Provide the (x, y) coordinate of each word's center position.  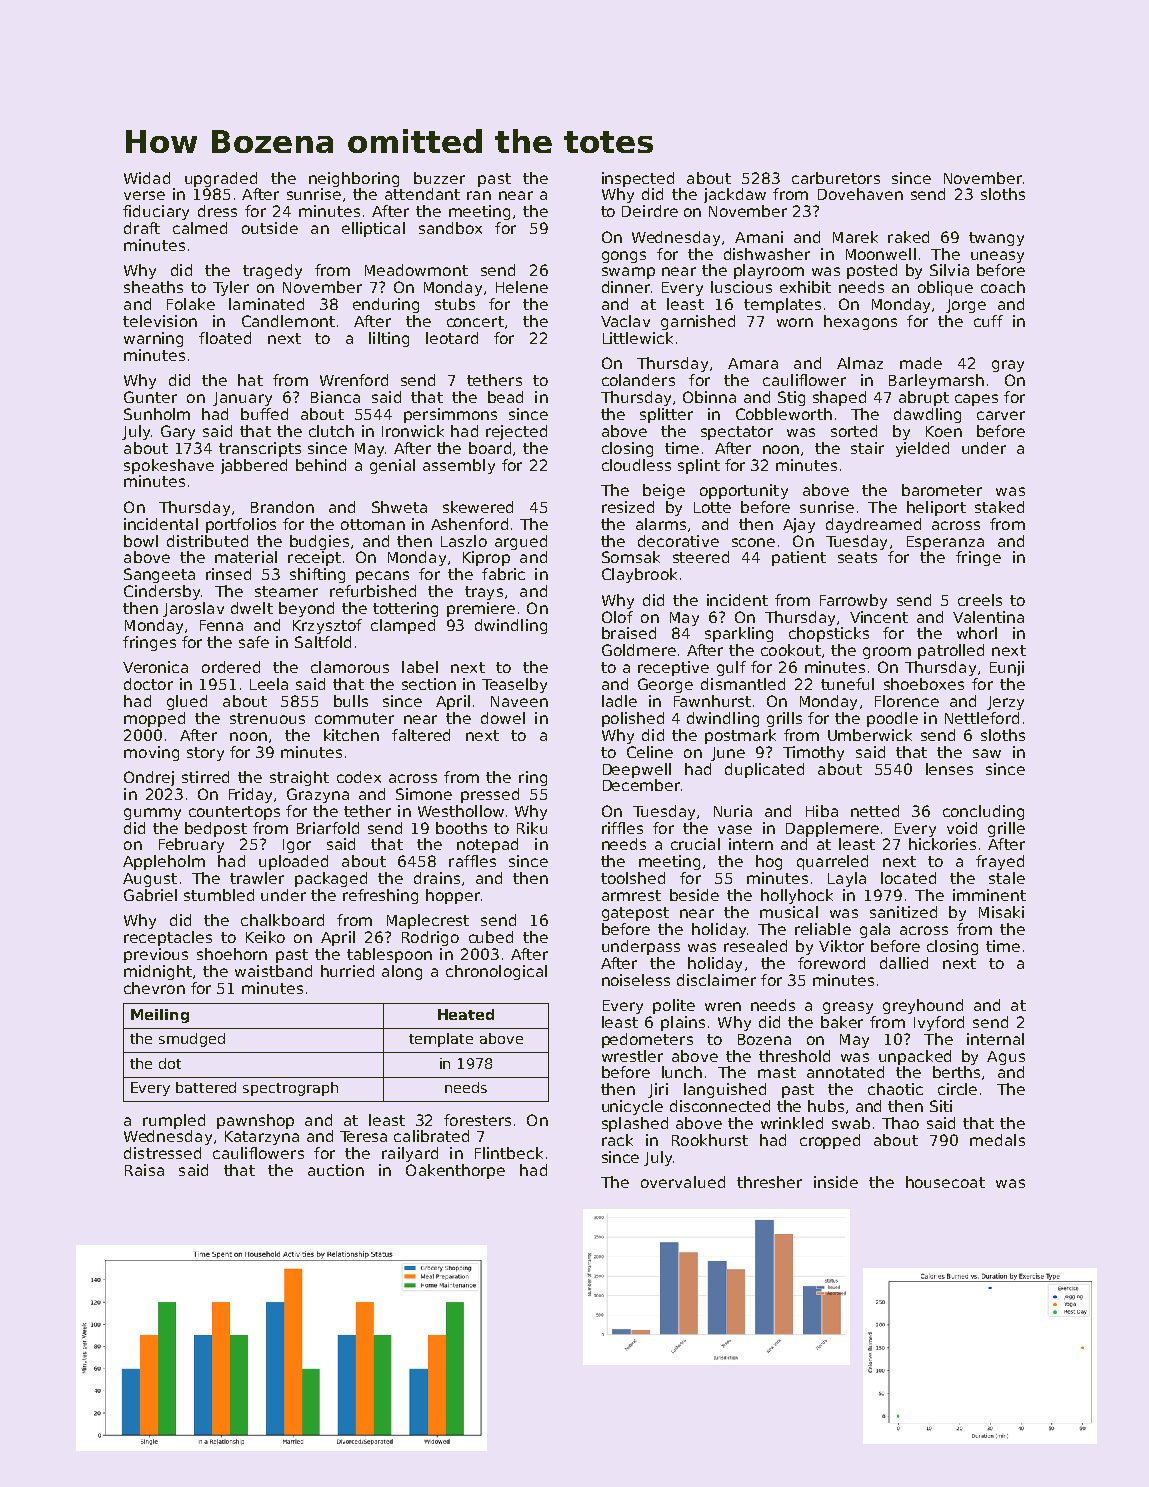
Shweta (399, 507)
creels (980, 600)
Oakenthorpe (455, 1171)
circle (957, 1089)
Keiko (265, 937)
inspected (638, 179)
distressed (162, 1153)
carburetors (836, 178)
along (402, 972)
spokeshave (169, 466)
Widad (147, 178)
